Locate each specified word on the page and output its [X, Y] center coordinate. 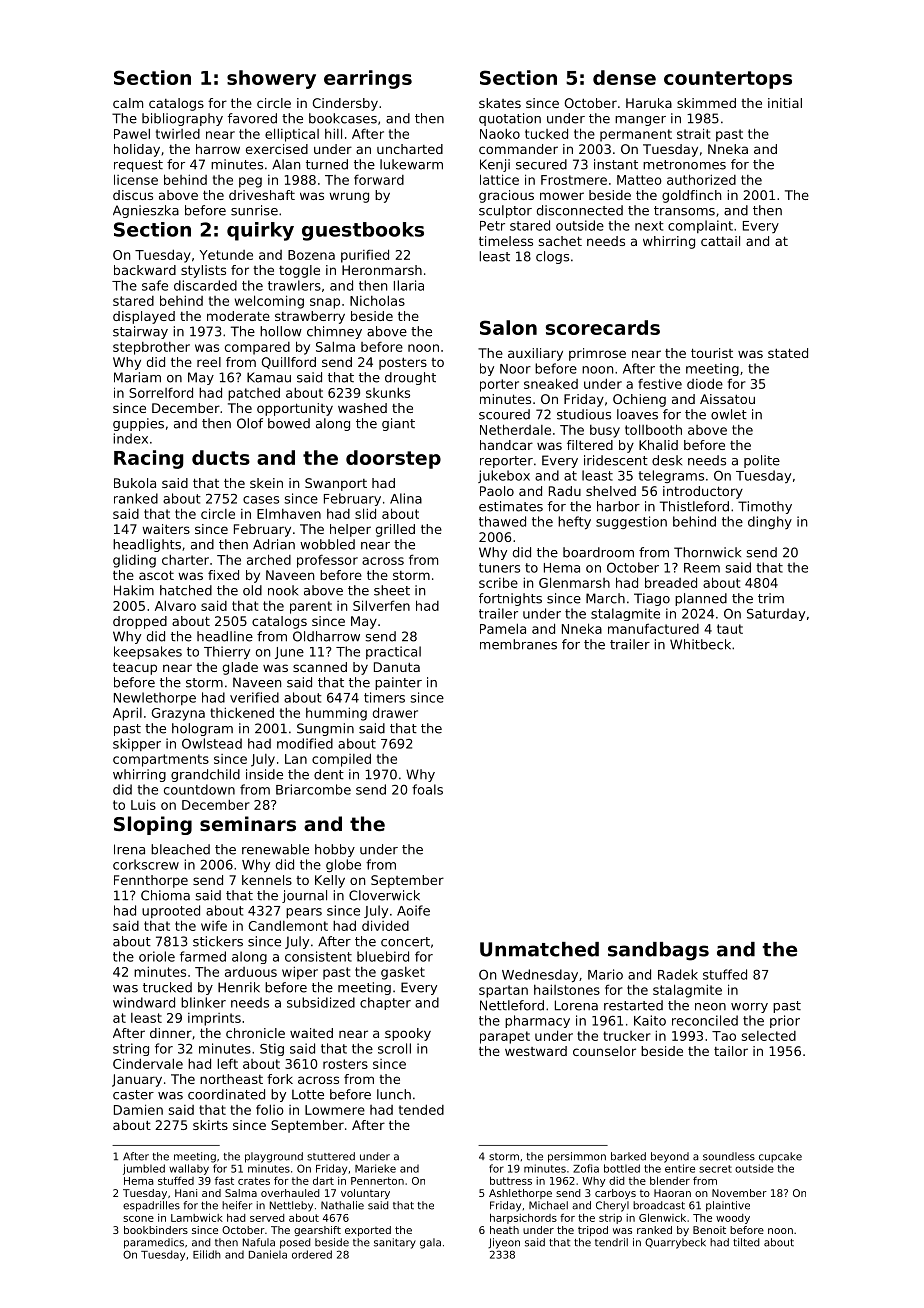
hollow [281, 331]
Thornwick [707, 552]
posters [403, 364]
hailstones [567, 989]
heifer [237, 1205]
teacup [135, 669]
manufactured [653, 628]
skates [500, 103]
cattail [720, 241]
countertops [728, 80]
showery [271, 79]
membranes [518, 644]
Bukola [135, 483]
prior [785, 1021]
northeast [231, 1079]
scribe [498, 582]
